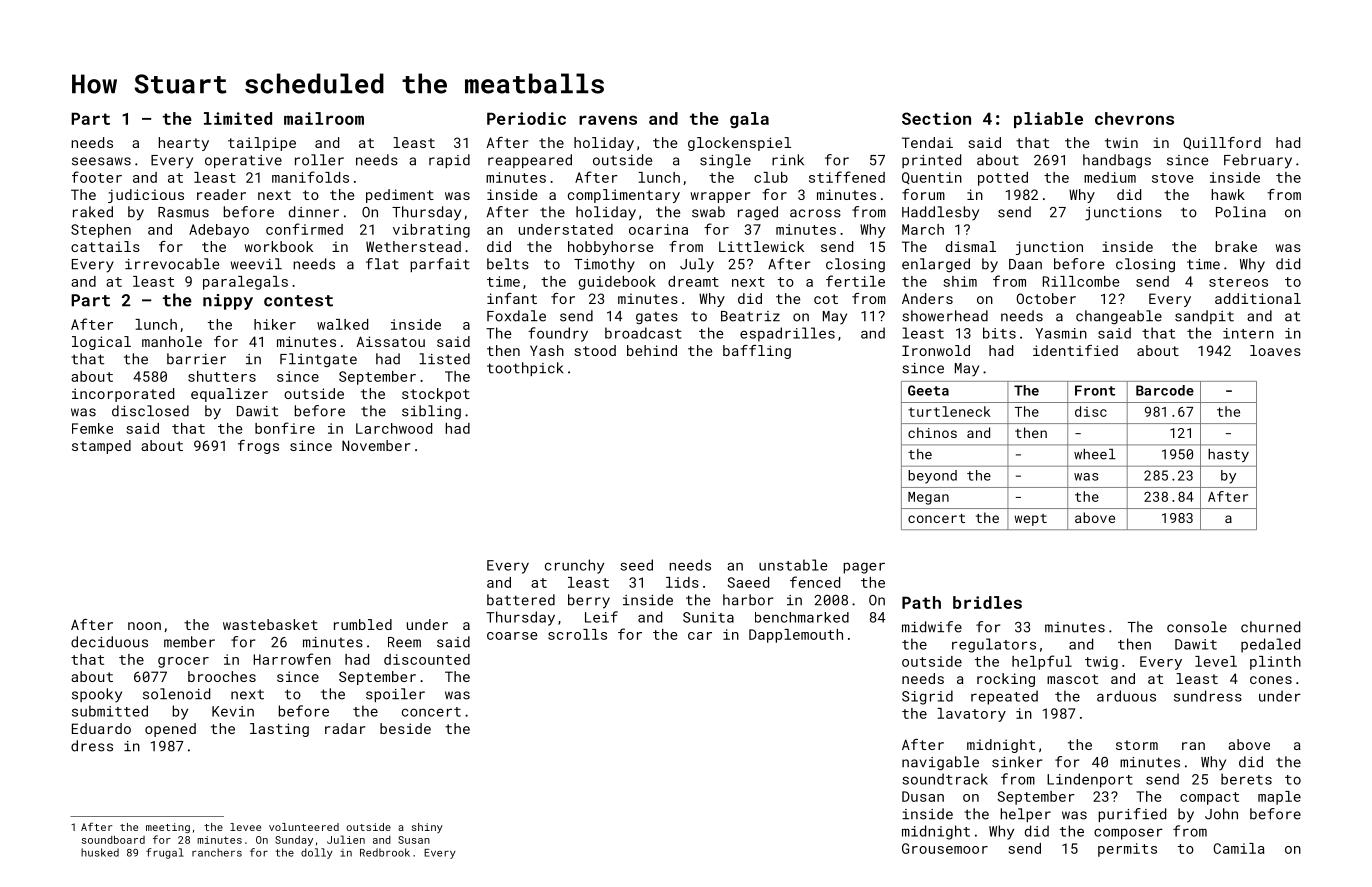  What do you see at coordinates (427, 828) in the screenshot?
I see `shiny` at bounding box center [427, 828].
